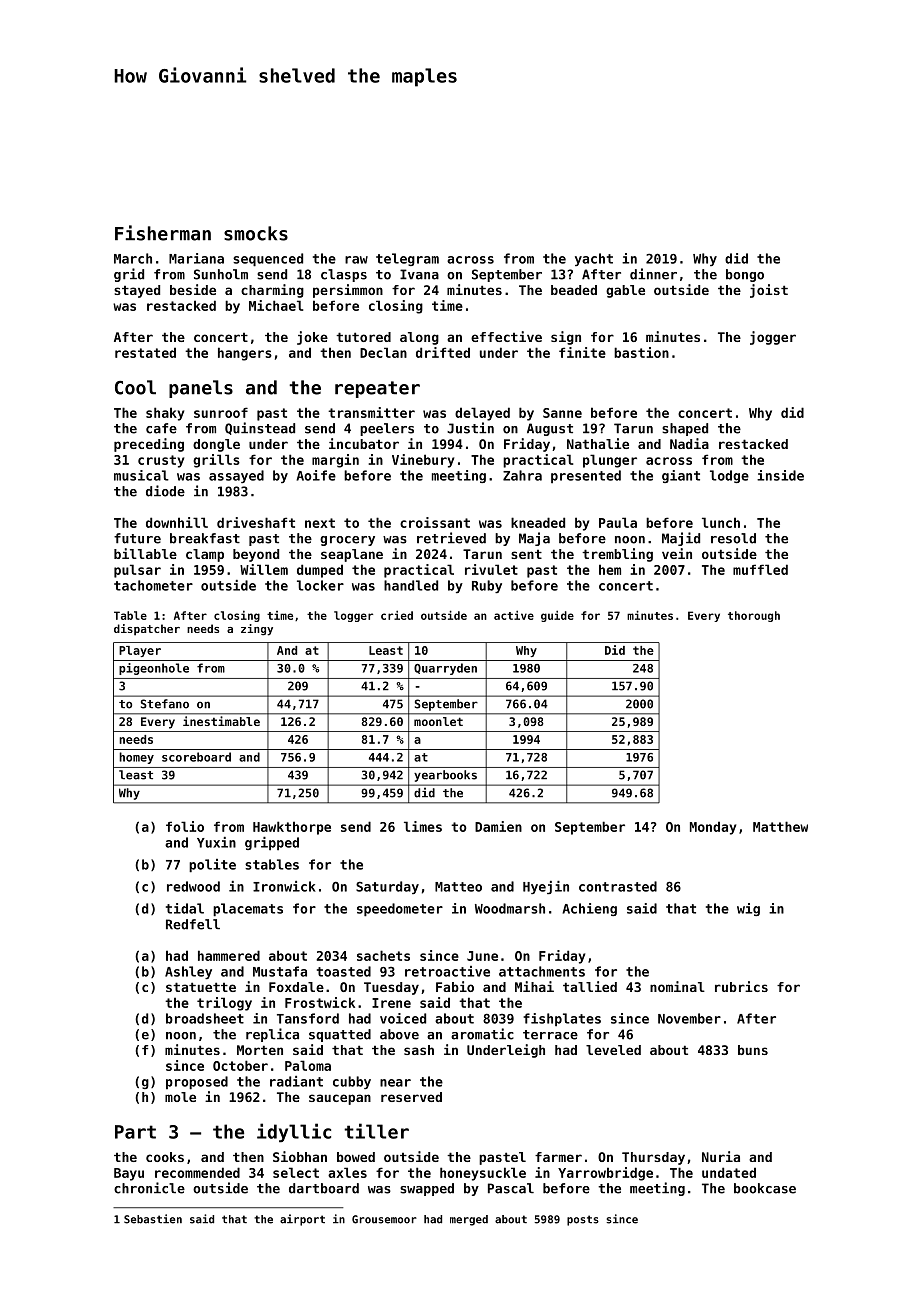 The width and height of the image is (924, 1308). Describe the element at coordinates (163, 233) in the image. I see `Fisherman` at that location.
